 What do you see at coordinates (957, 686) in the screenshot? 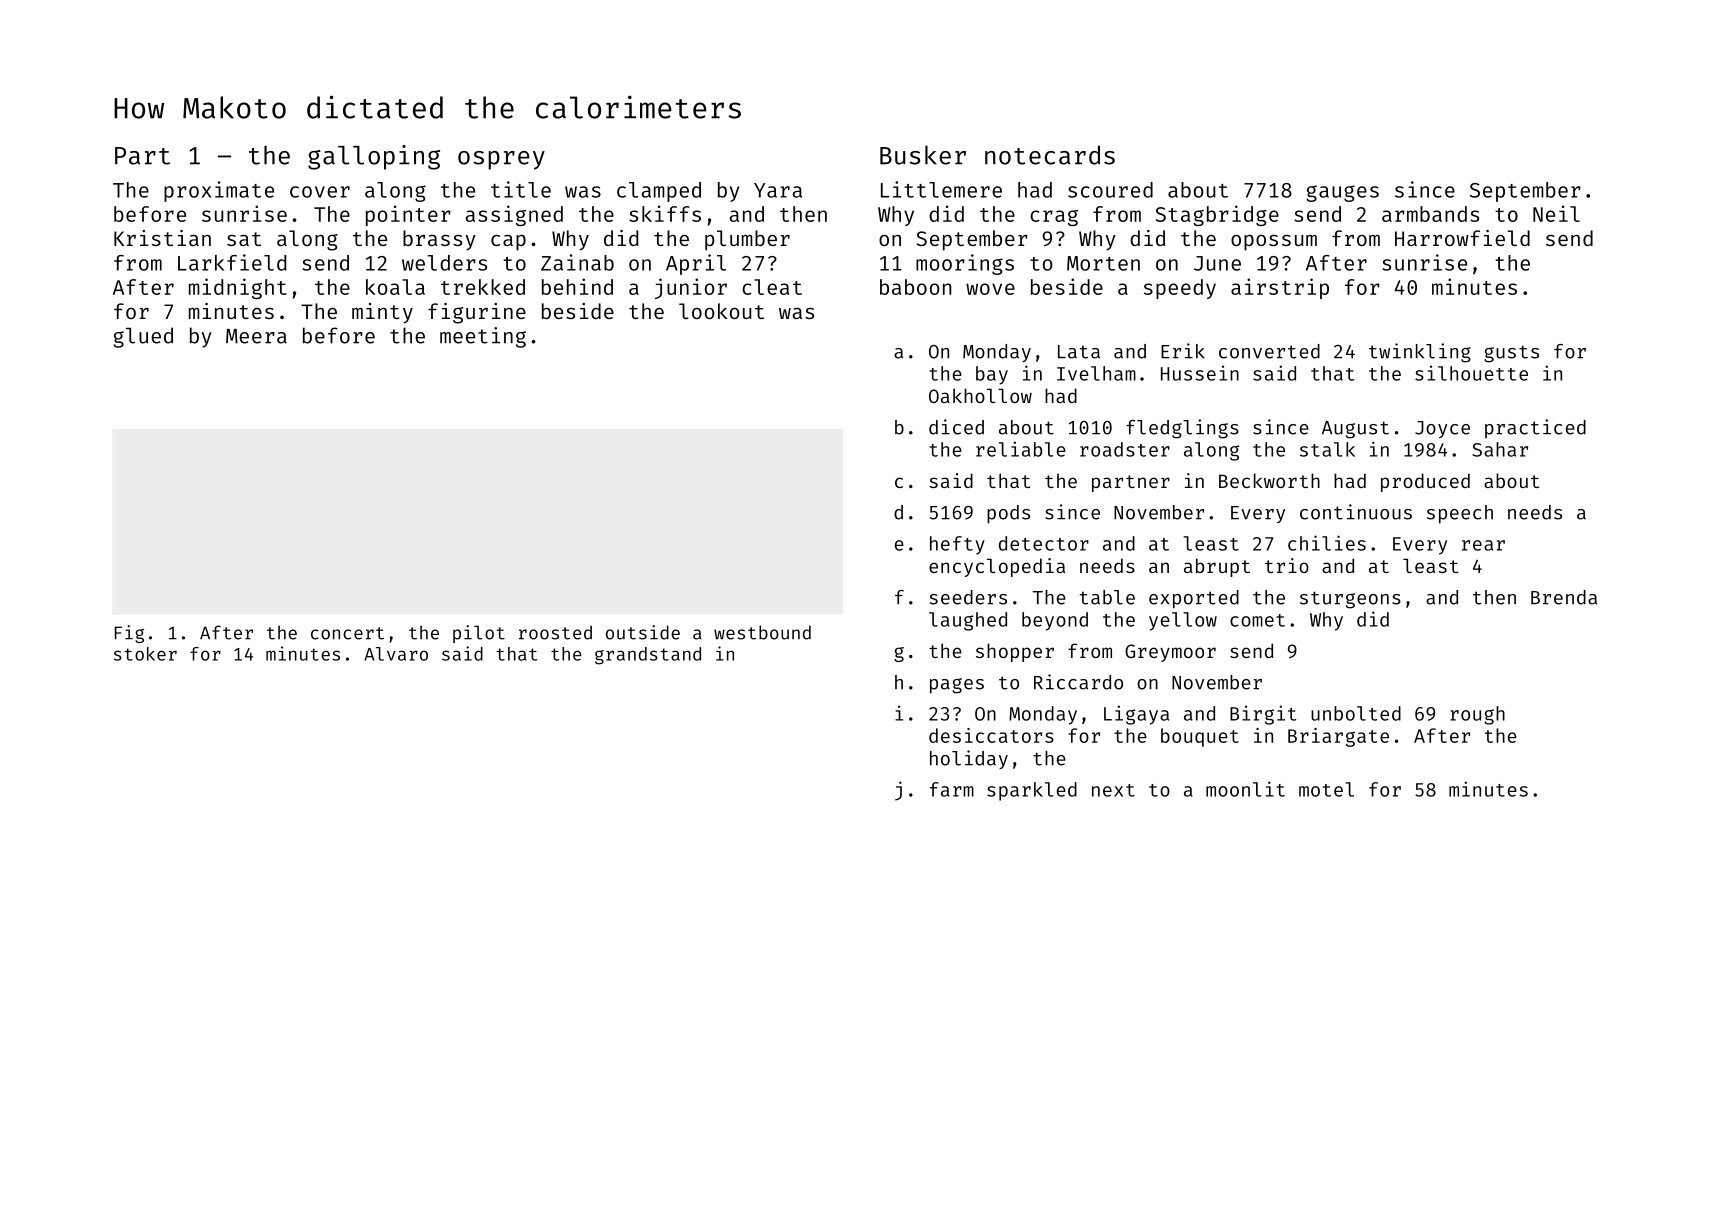
I see `pages` at bounding box center [957, 686].
